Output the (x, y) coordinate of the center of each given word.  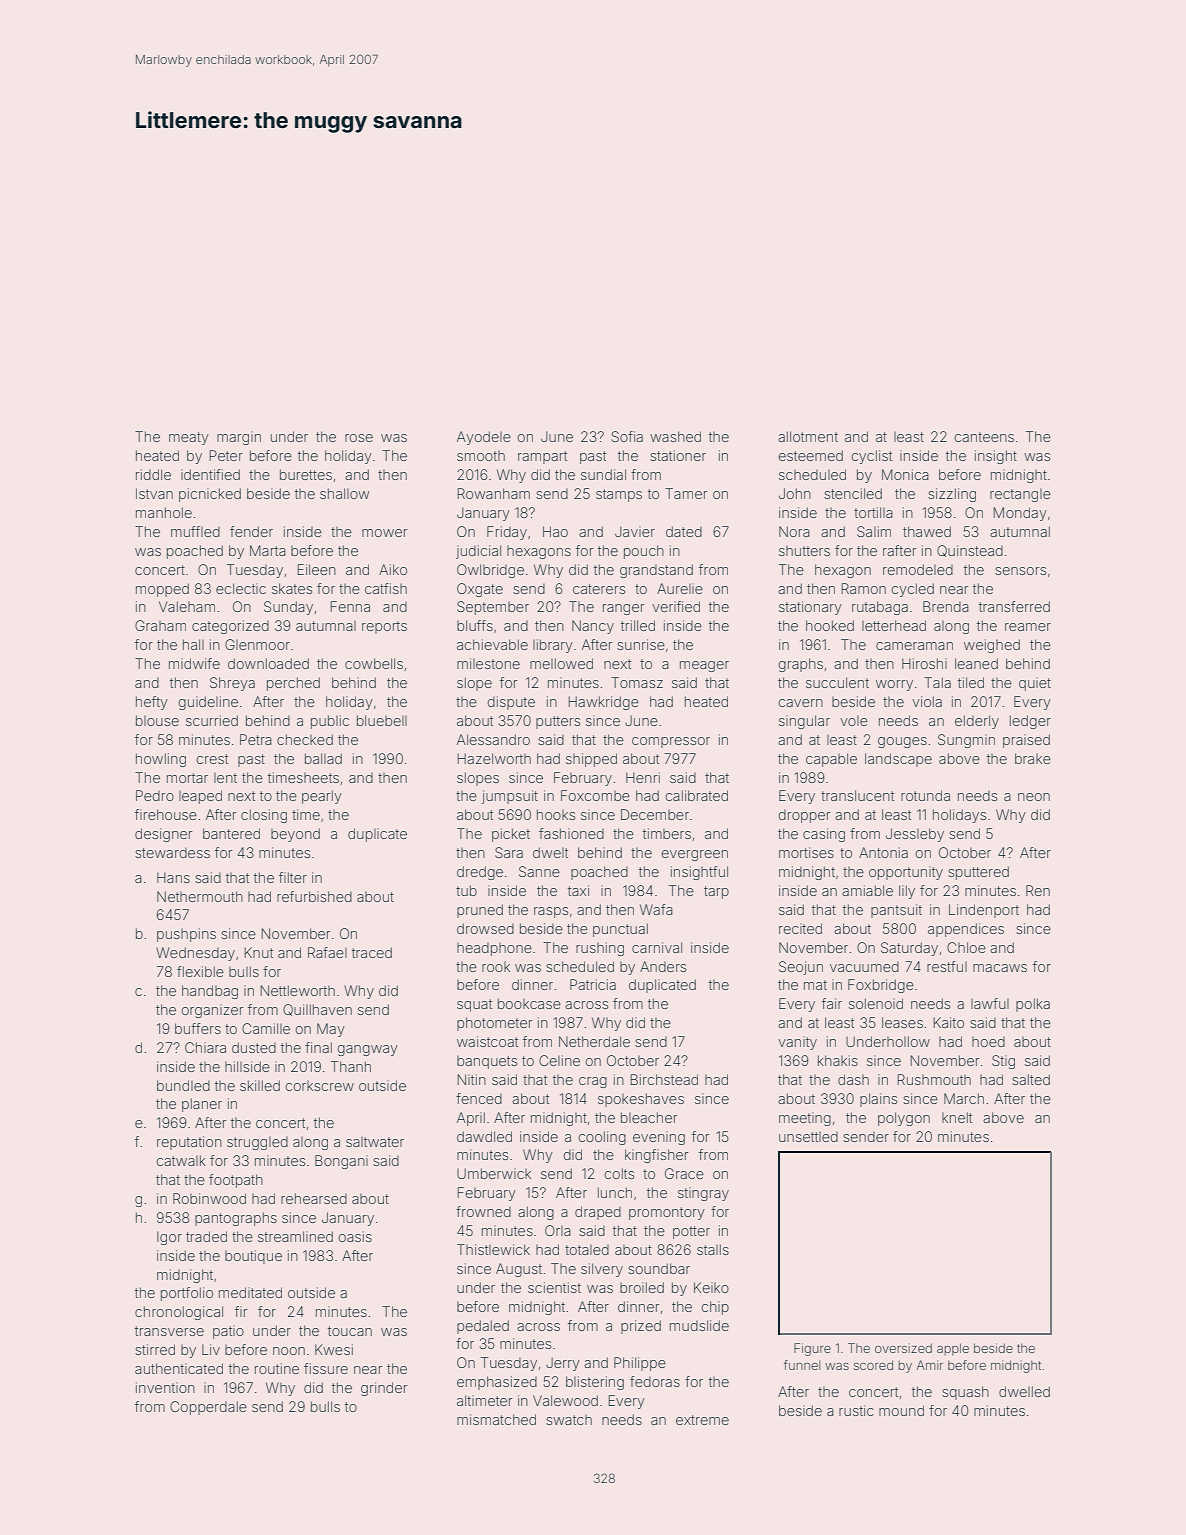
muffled (195, 531)
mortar (187, 778)
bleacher (649, 1117)
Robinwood (209, 1198)
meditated (250, 1292)
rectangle (1020, 495)
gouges (902, 742)
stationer (678, 455)
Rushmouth (934, 1079)
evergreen (695, 855)
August (519, 1270)
